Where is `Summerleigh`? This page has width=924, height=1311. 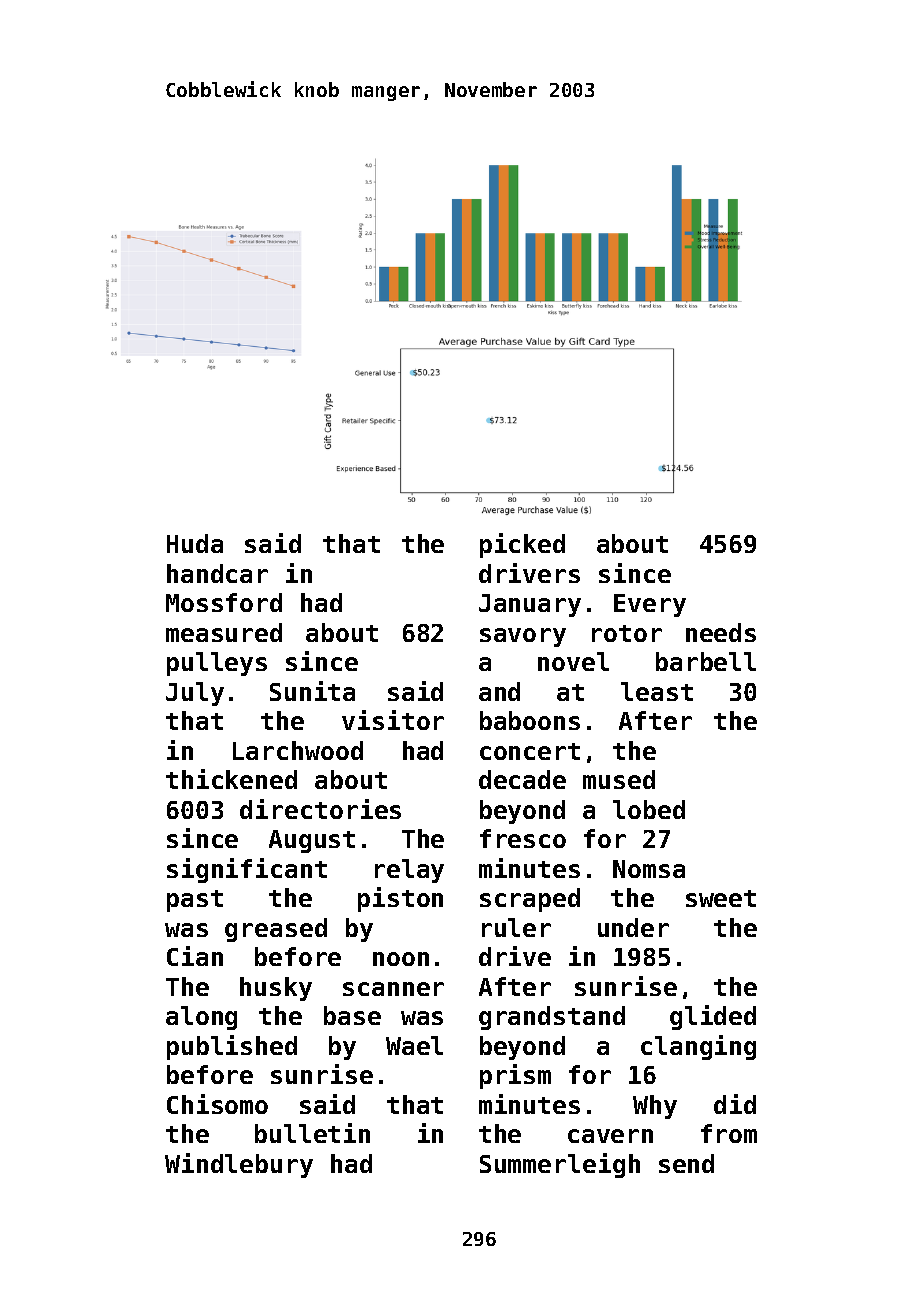
Summerleigh is located at coordinates (560, 1165).
